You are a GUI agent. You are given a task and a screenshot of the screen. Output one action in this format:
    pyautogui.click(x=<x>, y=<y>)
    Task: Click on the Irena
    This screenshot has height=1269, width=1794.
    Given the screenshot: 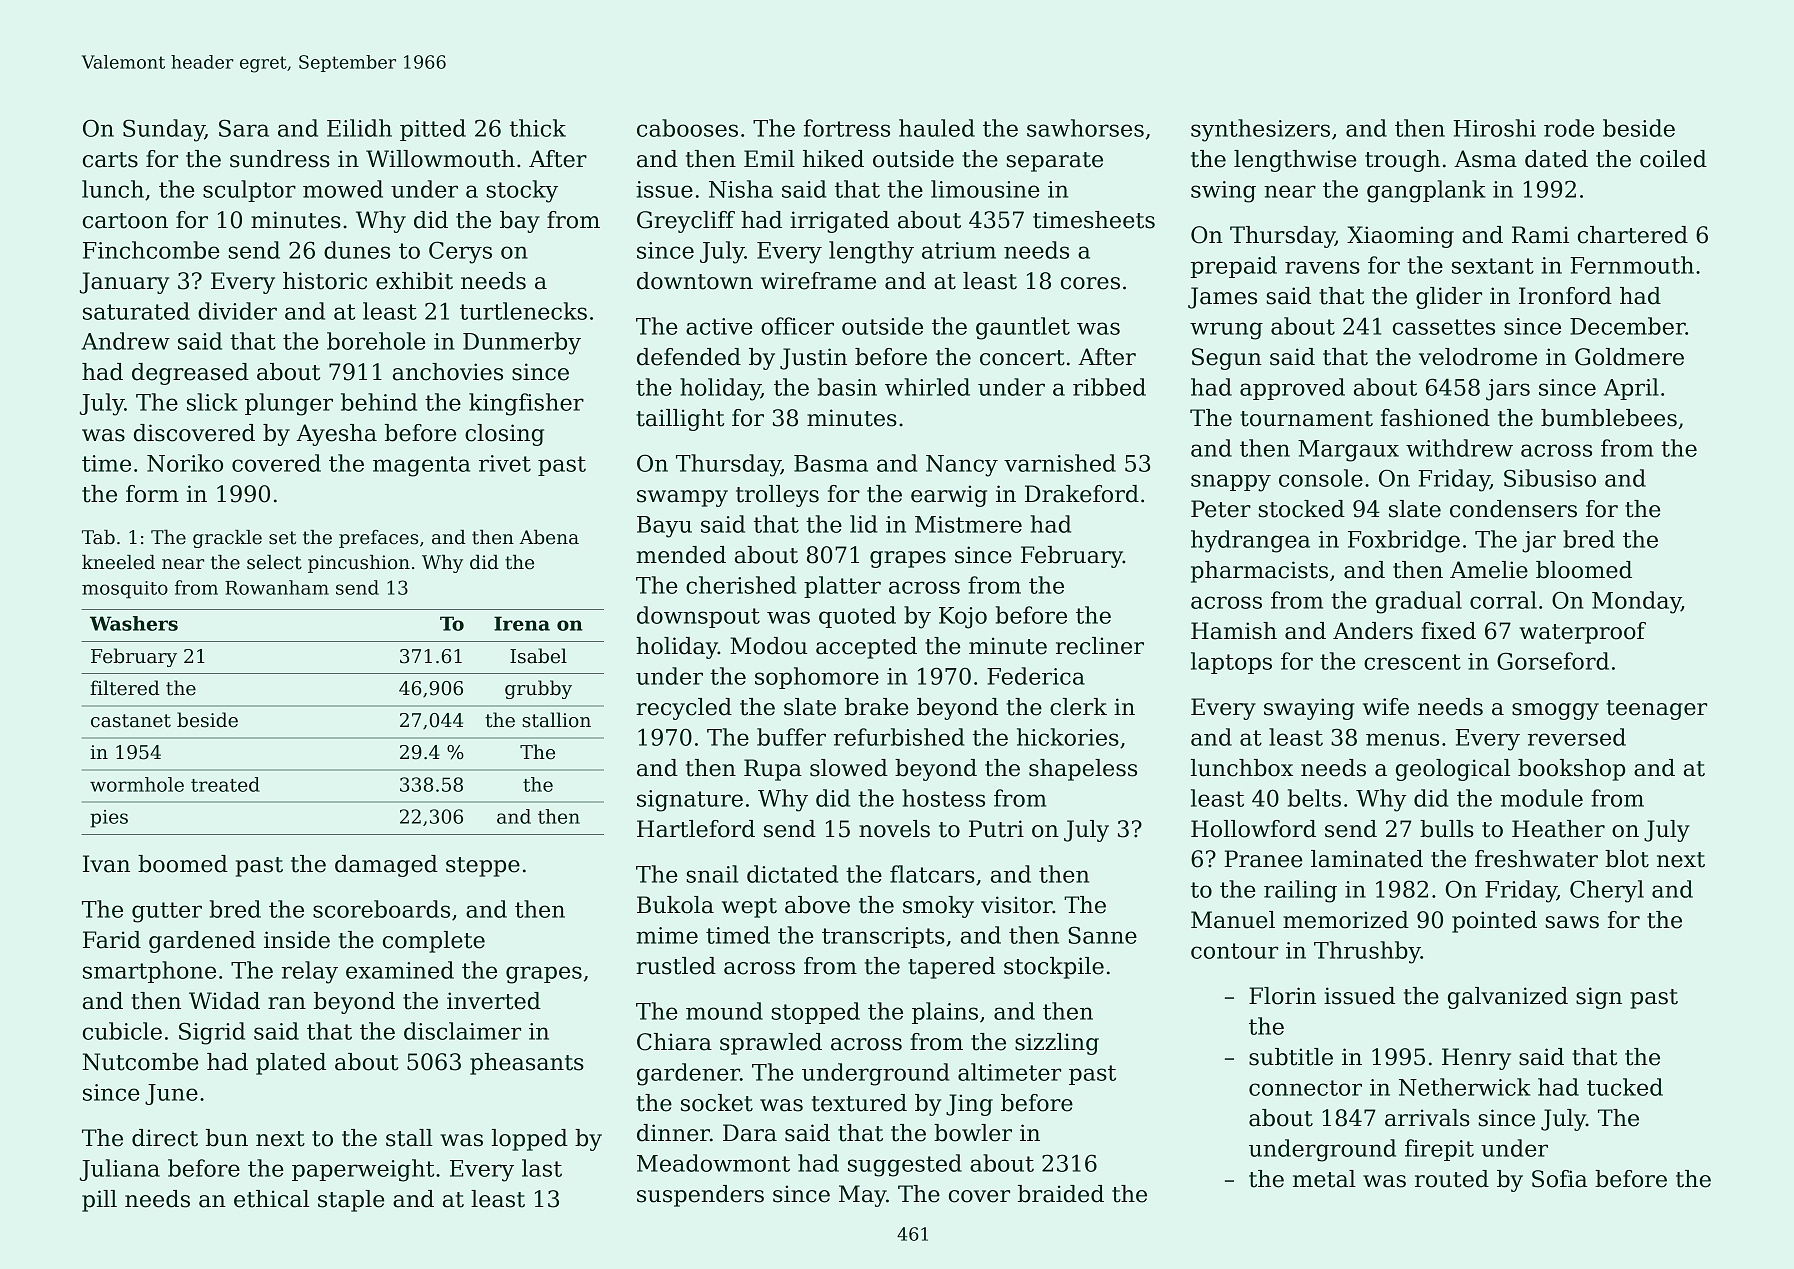 What is the action you would take?
    pyautogui.click(x=522, y=623)
